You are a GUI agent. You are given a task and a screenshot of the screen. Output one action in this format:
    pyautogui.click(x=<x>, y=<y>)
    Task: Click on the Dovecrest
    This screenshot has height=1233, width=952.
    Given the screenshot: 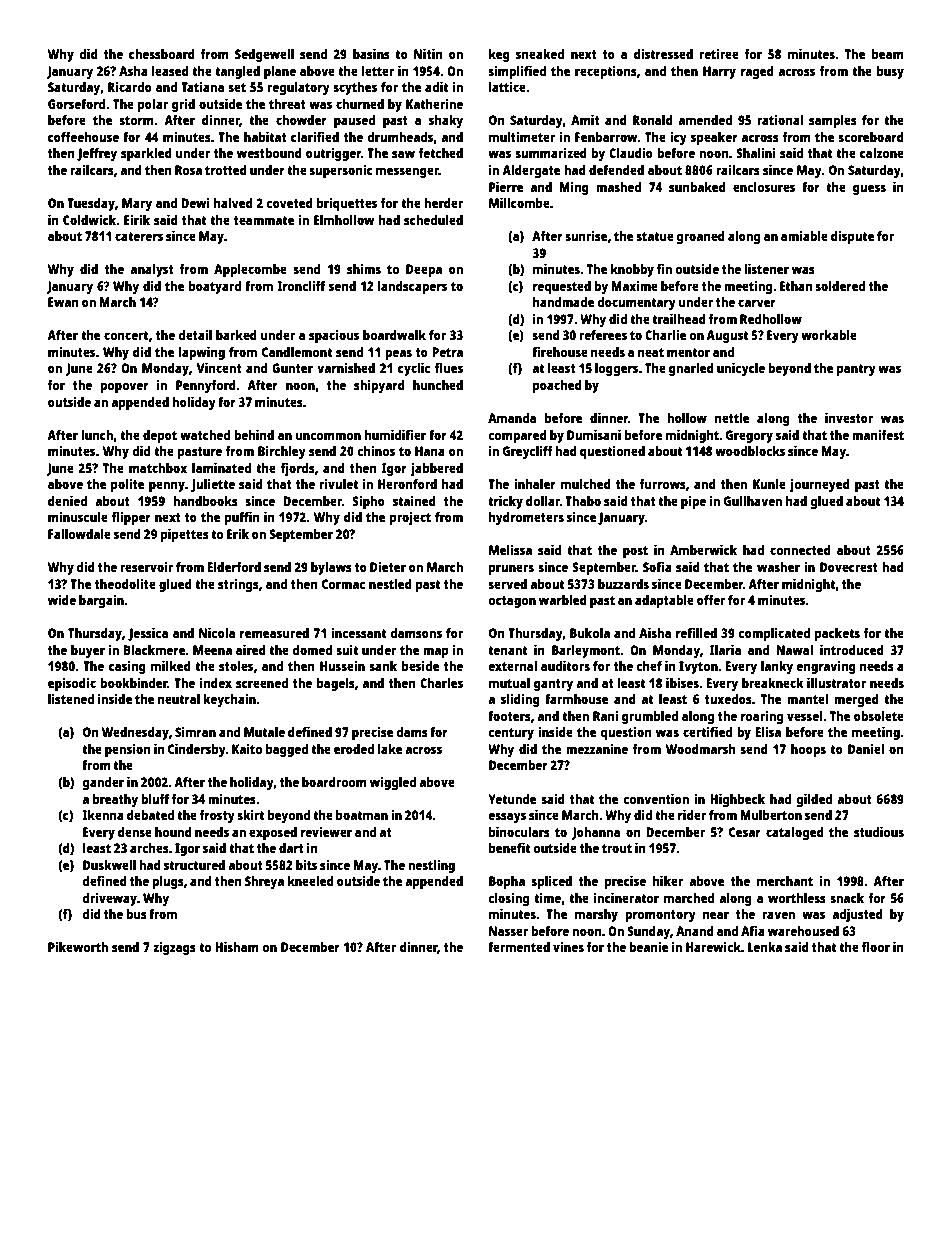 What is the action you would take?
    pyautogui.click(x=849, y=567)
